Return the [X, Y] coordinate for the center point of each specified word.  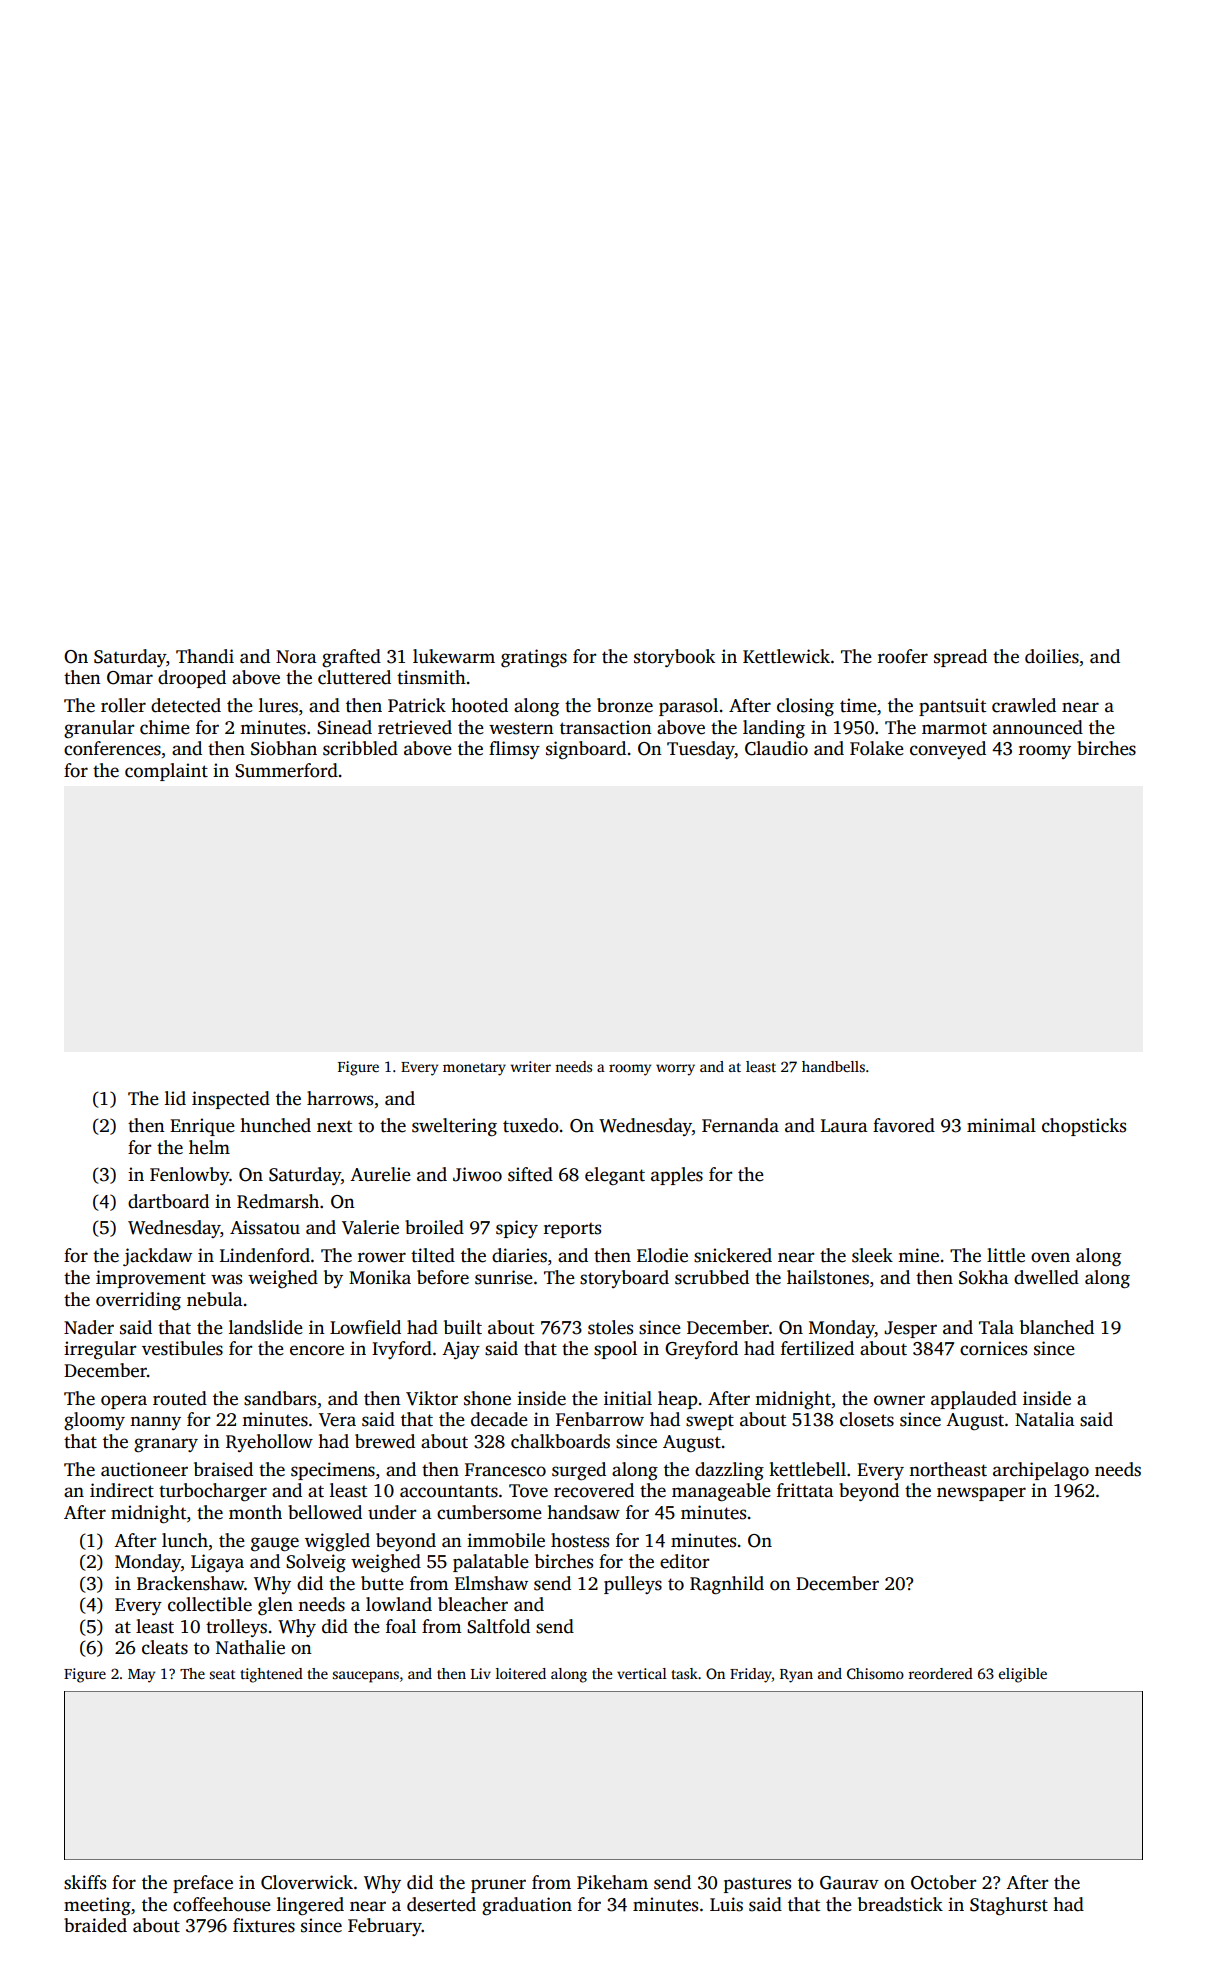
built [463, 1327]
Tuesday [701, 750]
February [385, 1927]
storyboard [624, 1279]
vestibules [182, 1348]
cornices [993, 1348]
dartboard [168, 1201]
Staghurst [1009, 1906]
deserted [441, 1904]
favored [904, 1125]
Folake [877, 748]
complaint [166, 772]
